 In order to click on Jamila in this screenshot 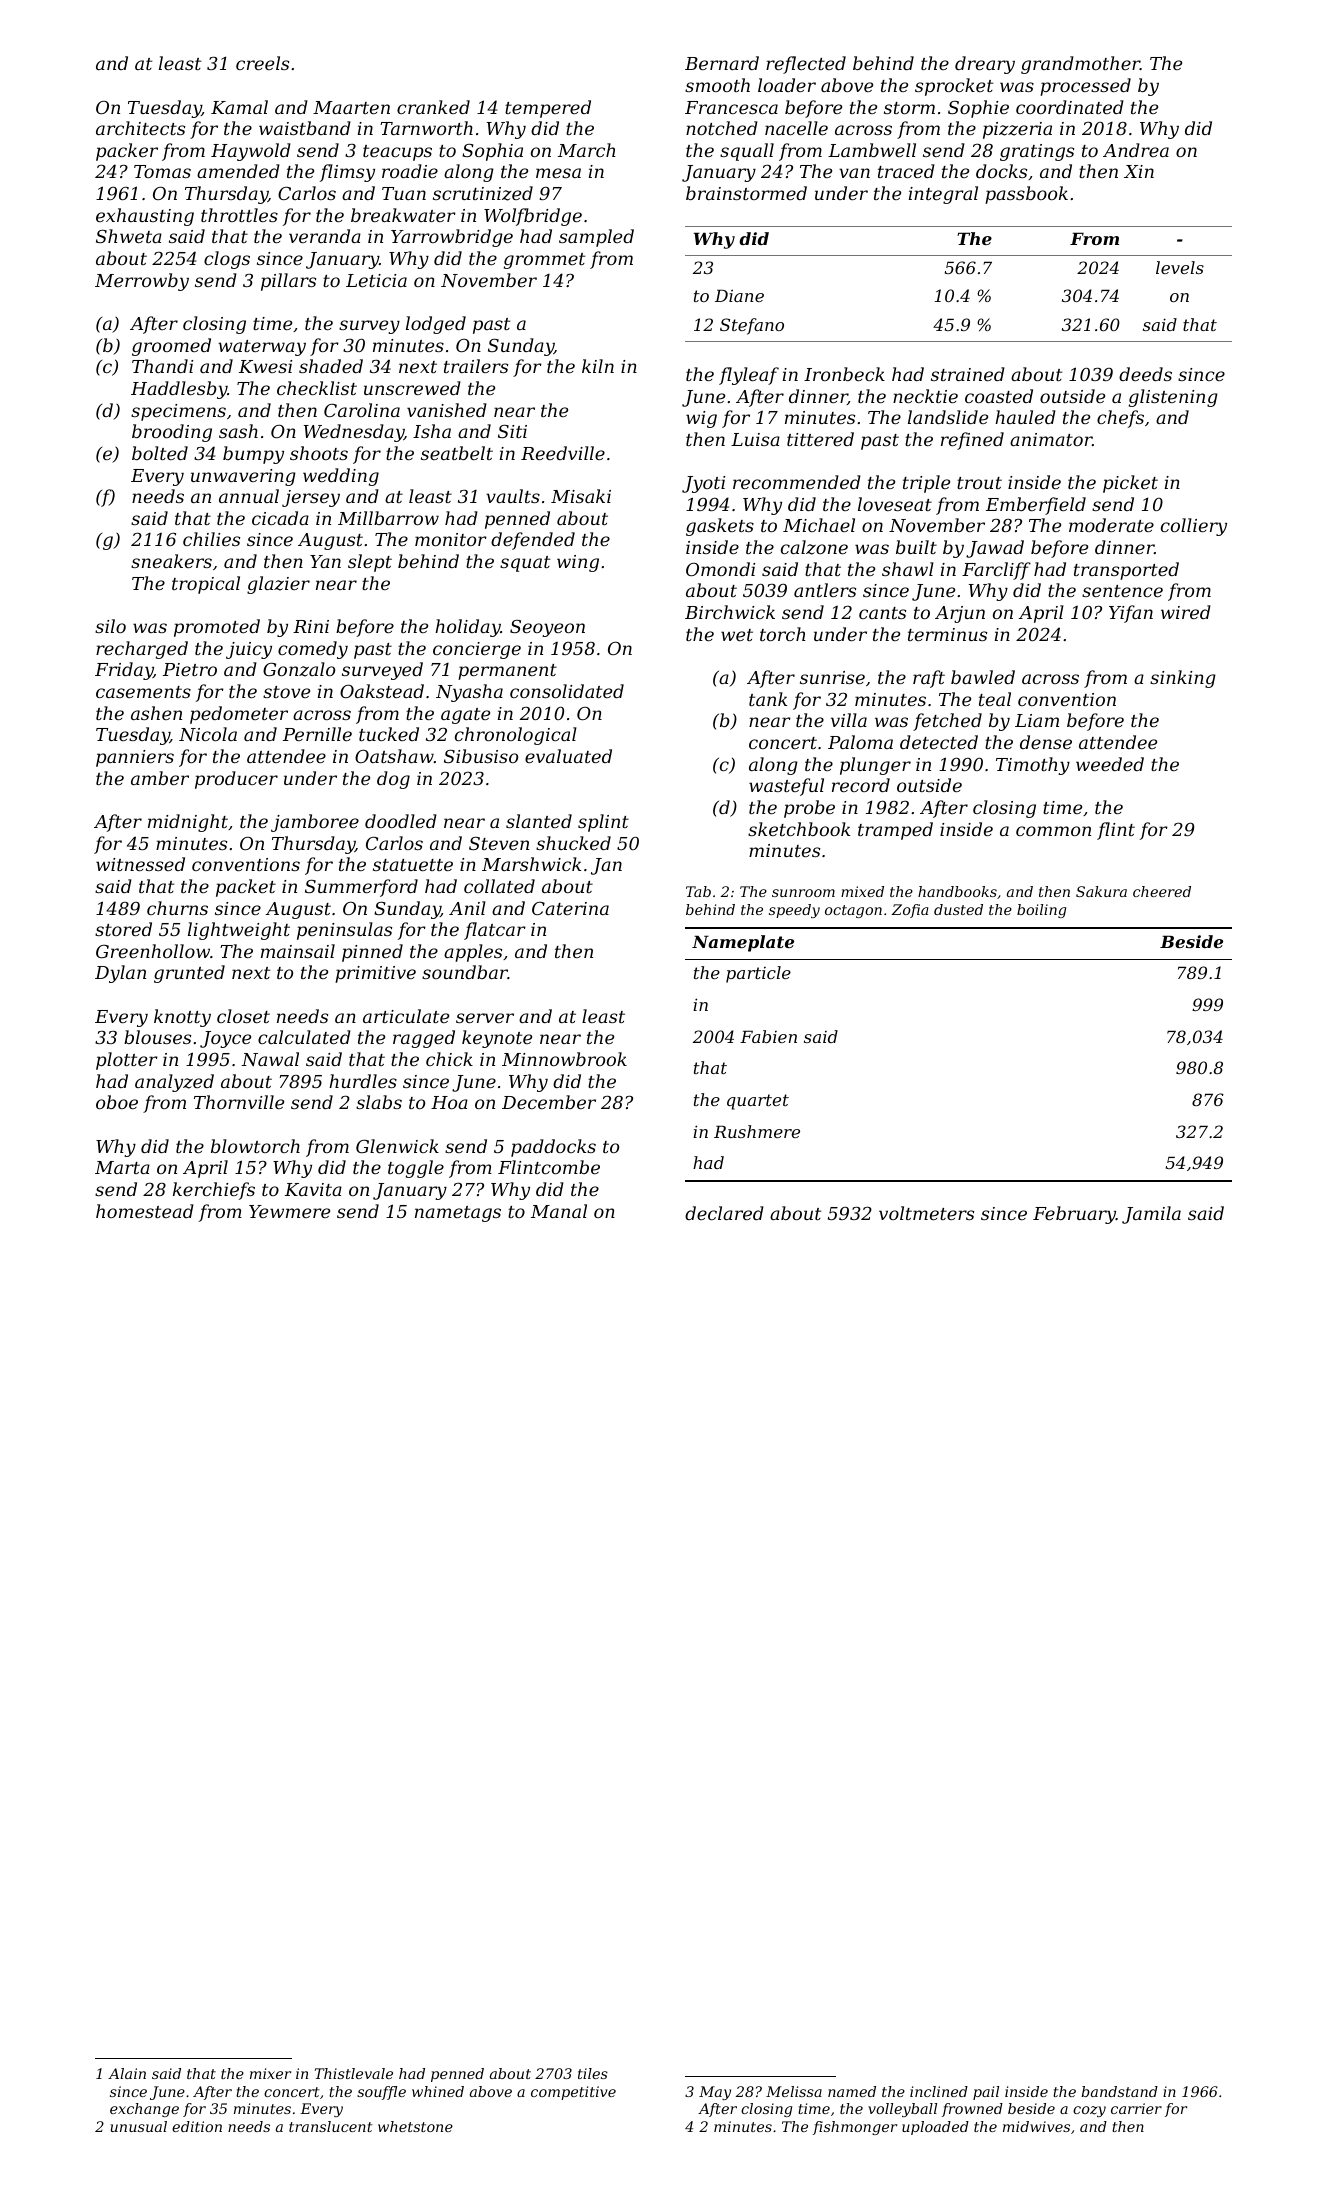, I will do `click(1151, 1215)`.
